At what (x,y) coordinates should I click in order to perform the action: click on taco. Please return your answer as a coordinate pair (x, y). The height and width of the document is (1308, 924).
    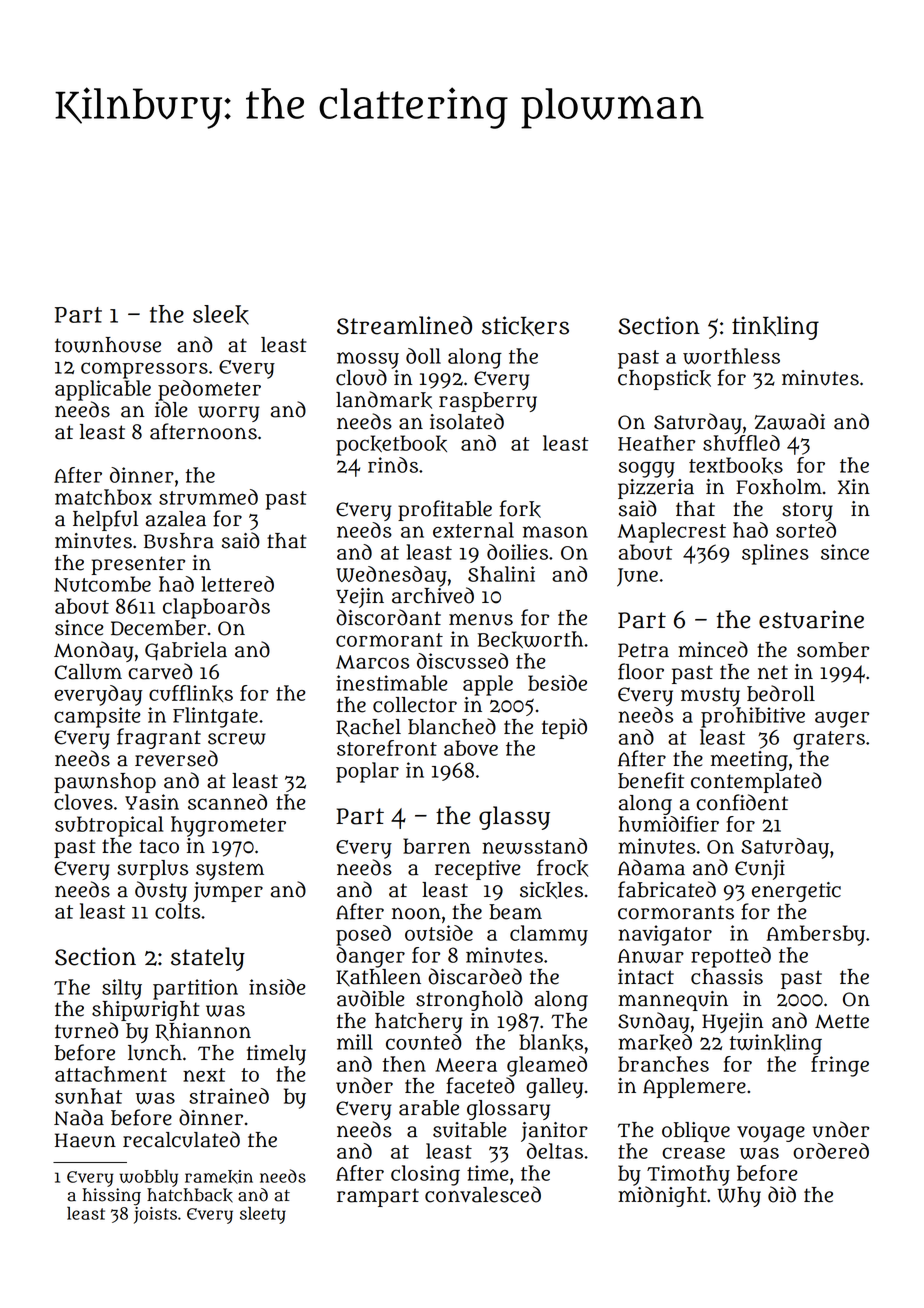
    Looking at the image, I should click on (159, 846).
